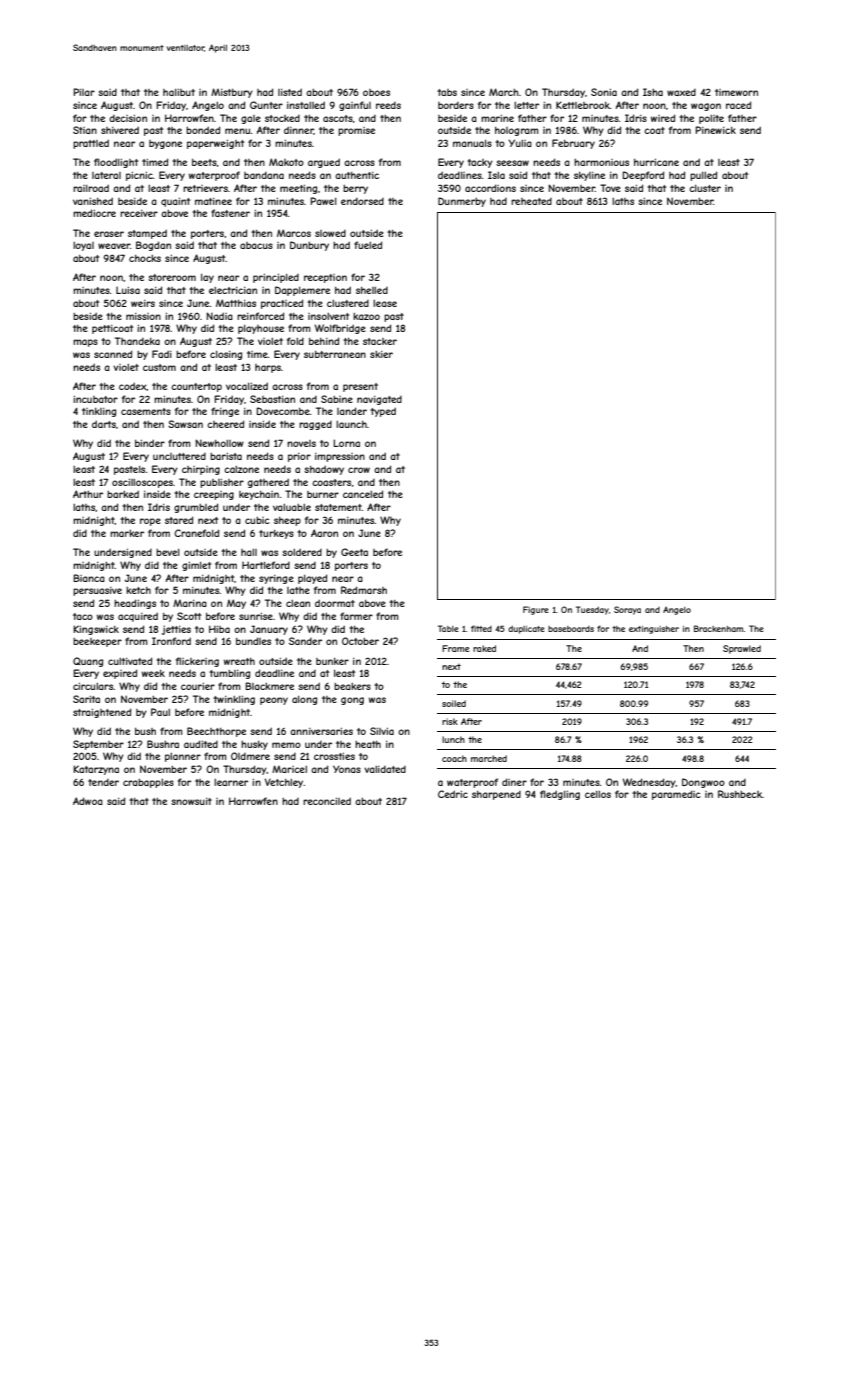 The width and height of the screenshot is (849, 1400). What do you see at coordinates (91, 144) in the screenshot?
I see `prattled` at bounding box center [91, 144].
